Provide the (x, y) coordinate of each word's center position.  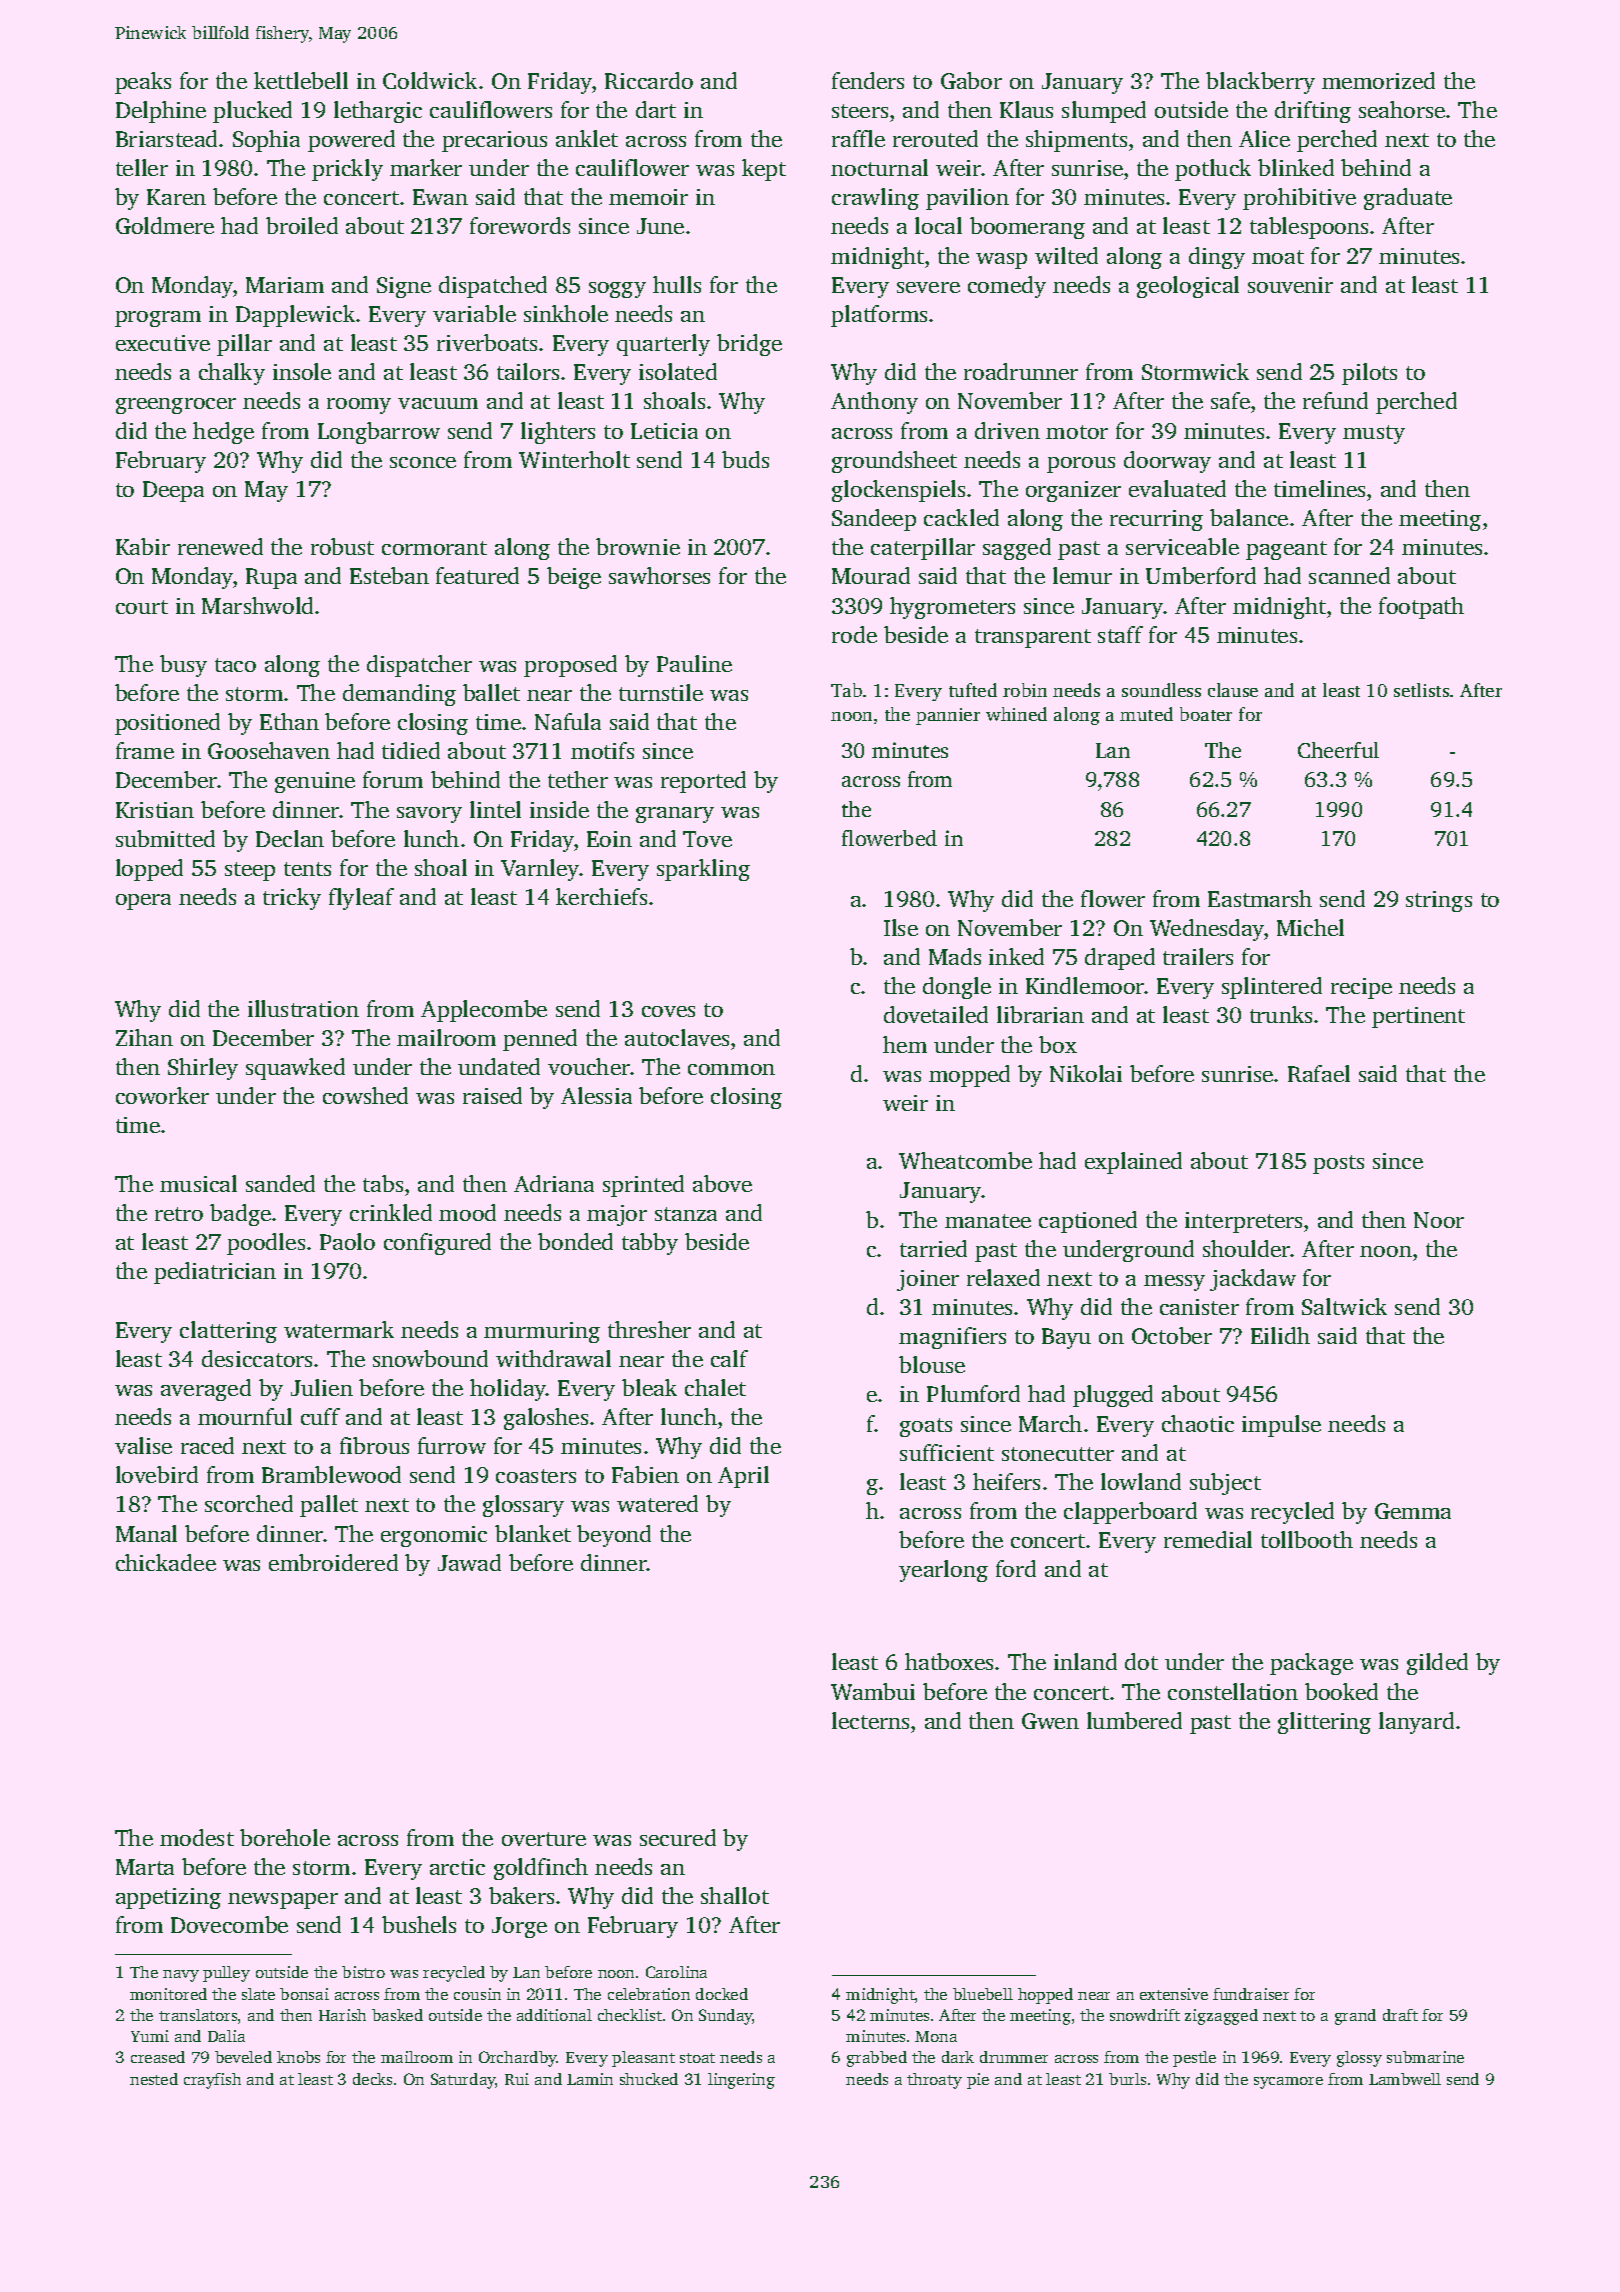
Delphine (161, 112)
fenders (868, 80)
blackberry (1260, 83)
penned (540, 1040)
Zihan (144, 1037)
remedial (1208, 1539)
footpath (1421, 608)
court (142, 607)
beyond (614, 1536)
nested (154, 2079)
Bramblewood (331, 1474)
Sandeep (874, 520)
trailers (1198, 956)
